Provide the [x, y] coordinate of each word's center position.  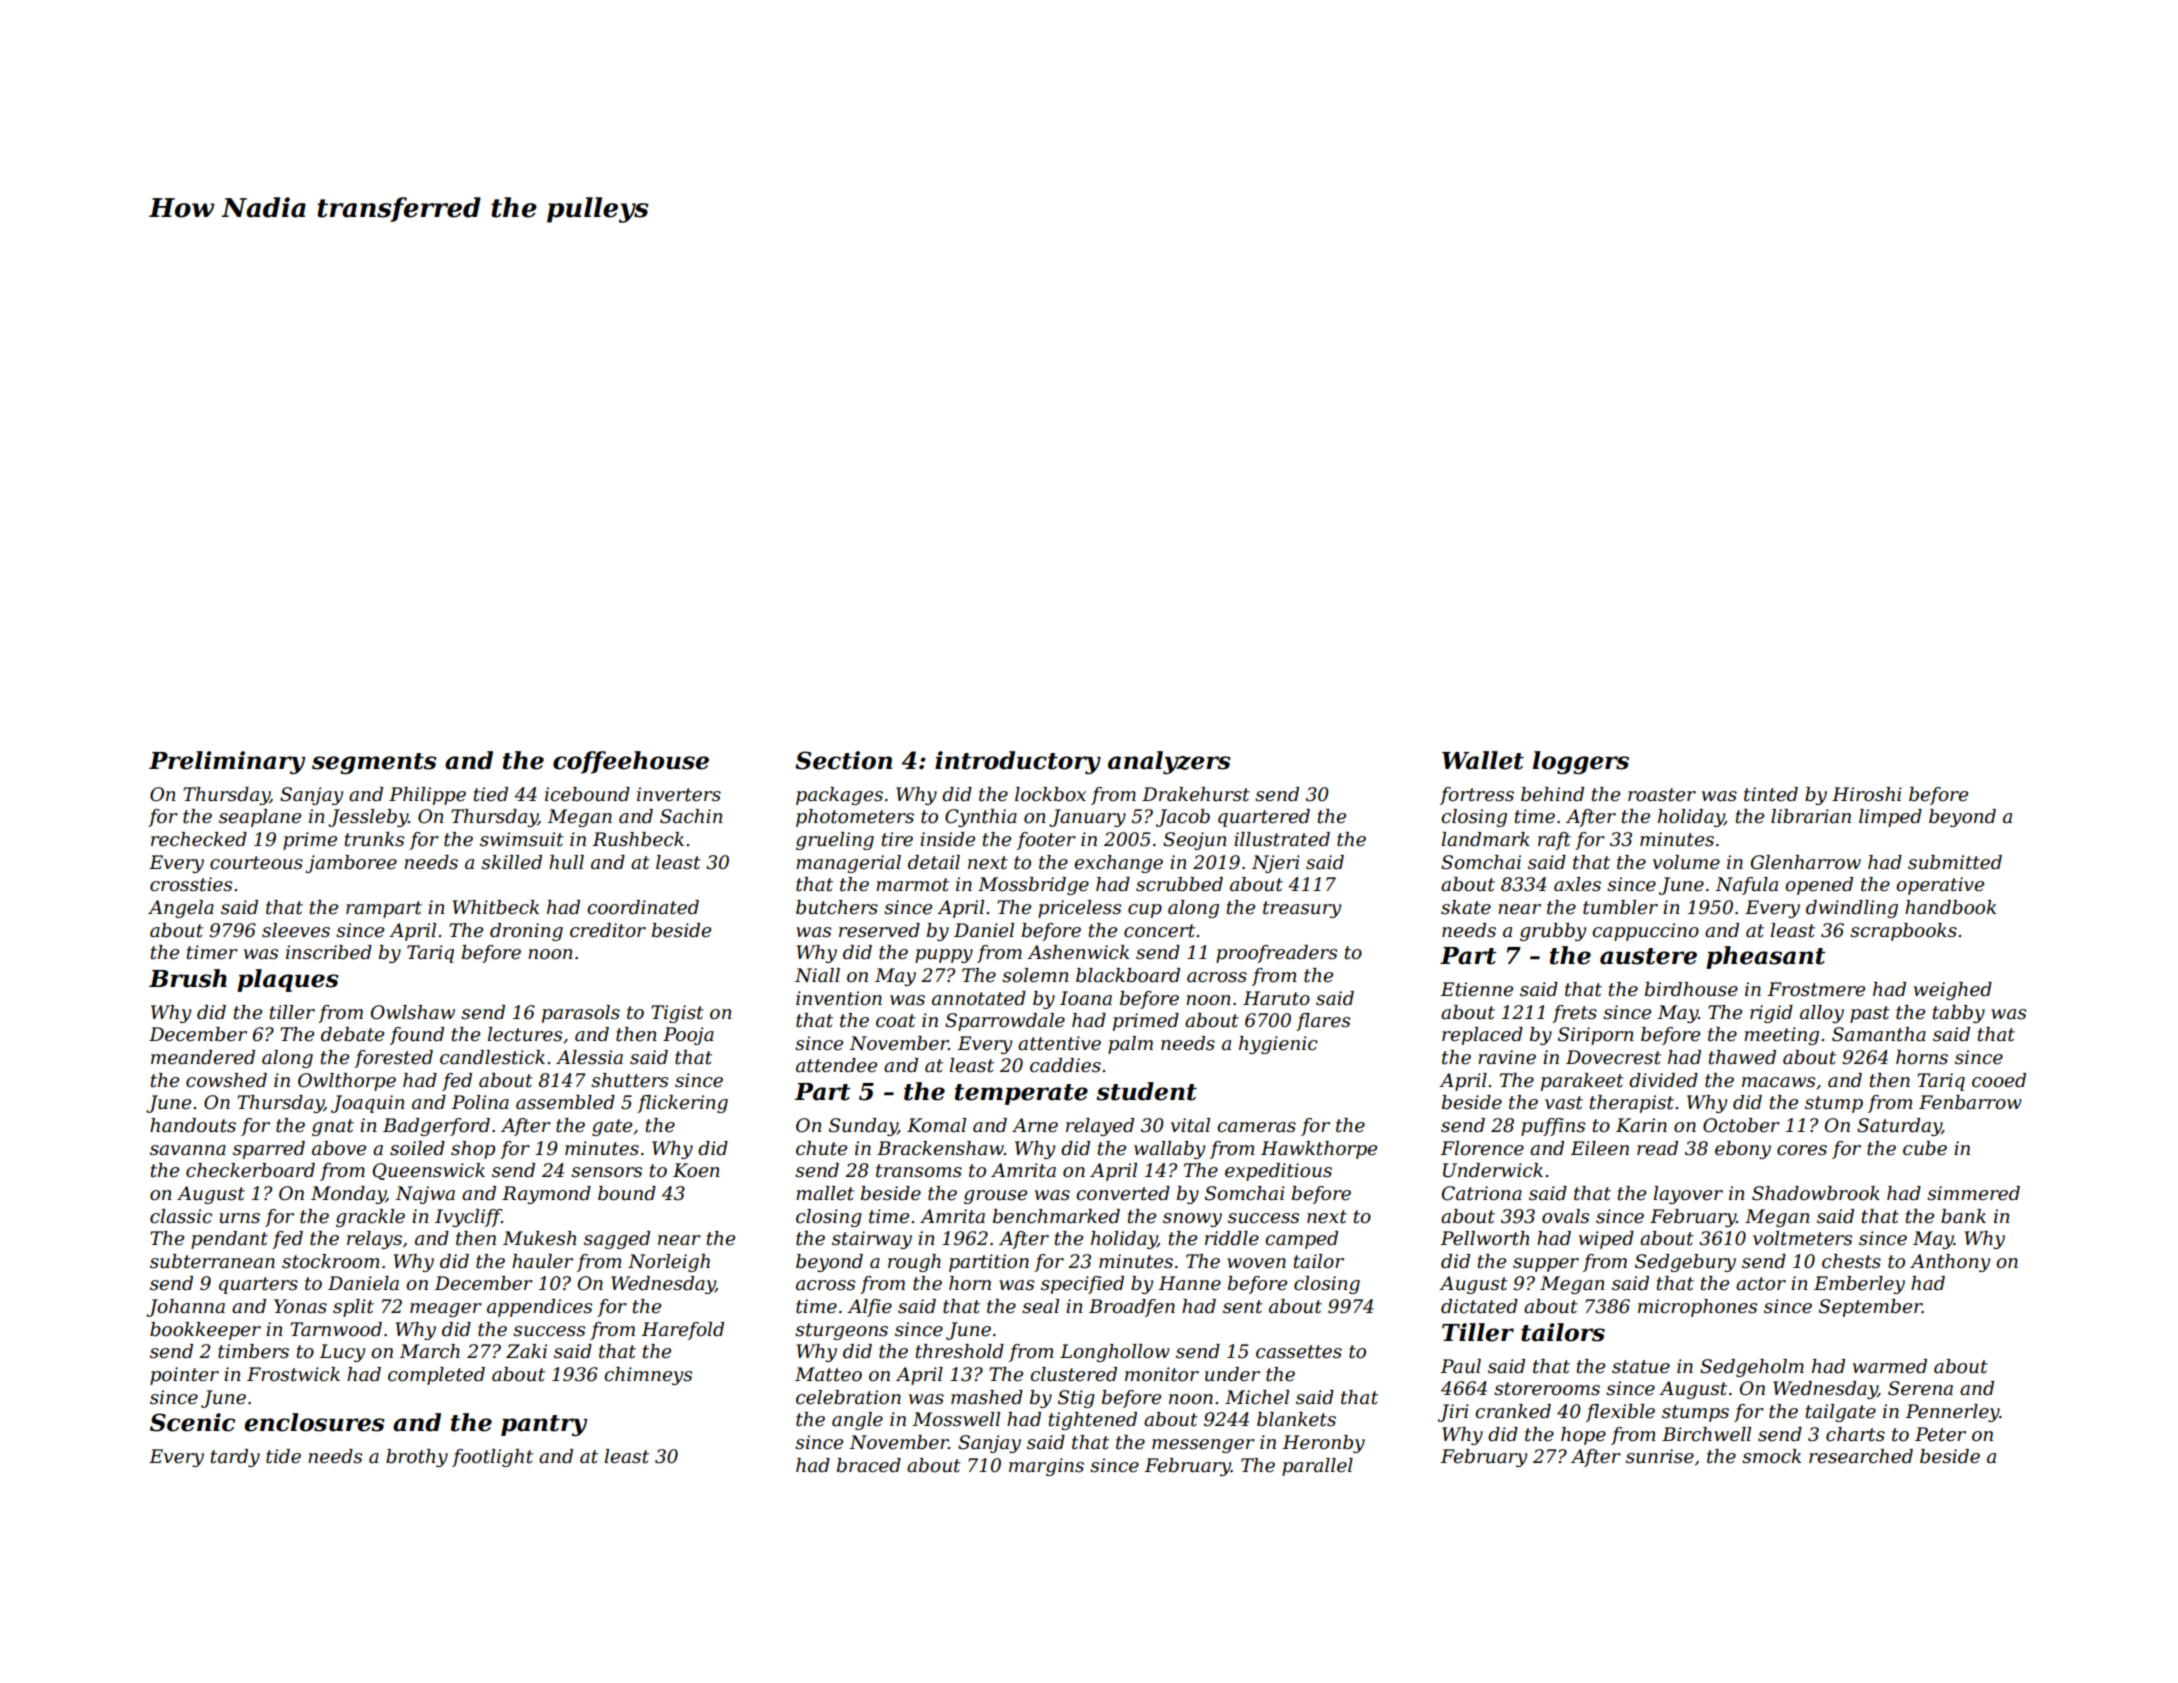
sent [1243, 1307]
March [429, 1351]
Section [843, 760]
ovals [1565, 1216]
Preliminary [227, 762]
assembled [565, 1102]
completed [436, 1376]
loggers [1581, 762]
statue [1641, 1367]
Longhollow [1115, 1353]
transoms [919, 1171]
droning [526, 932]
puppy [944, 956]
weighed [1953, 991]
